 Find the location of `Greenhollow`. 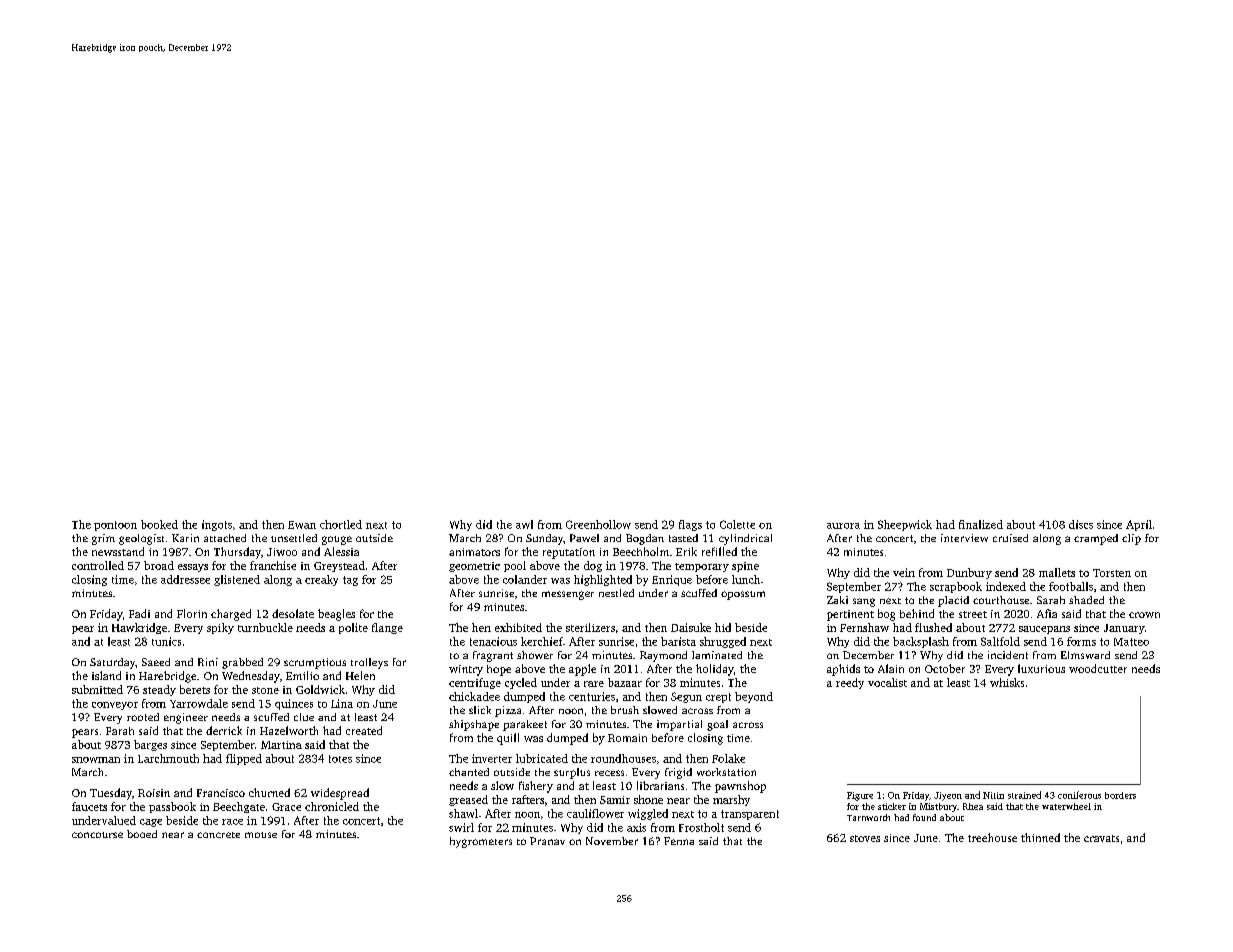

Greenhollow is located at coordinates (598, 524).
